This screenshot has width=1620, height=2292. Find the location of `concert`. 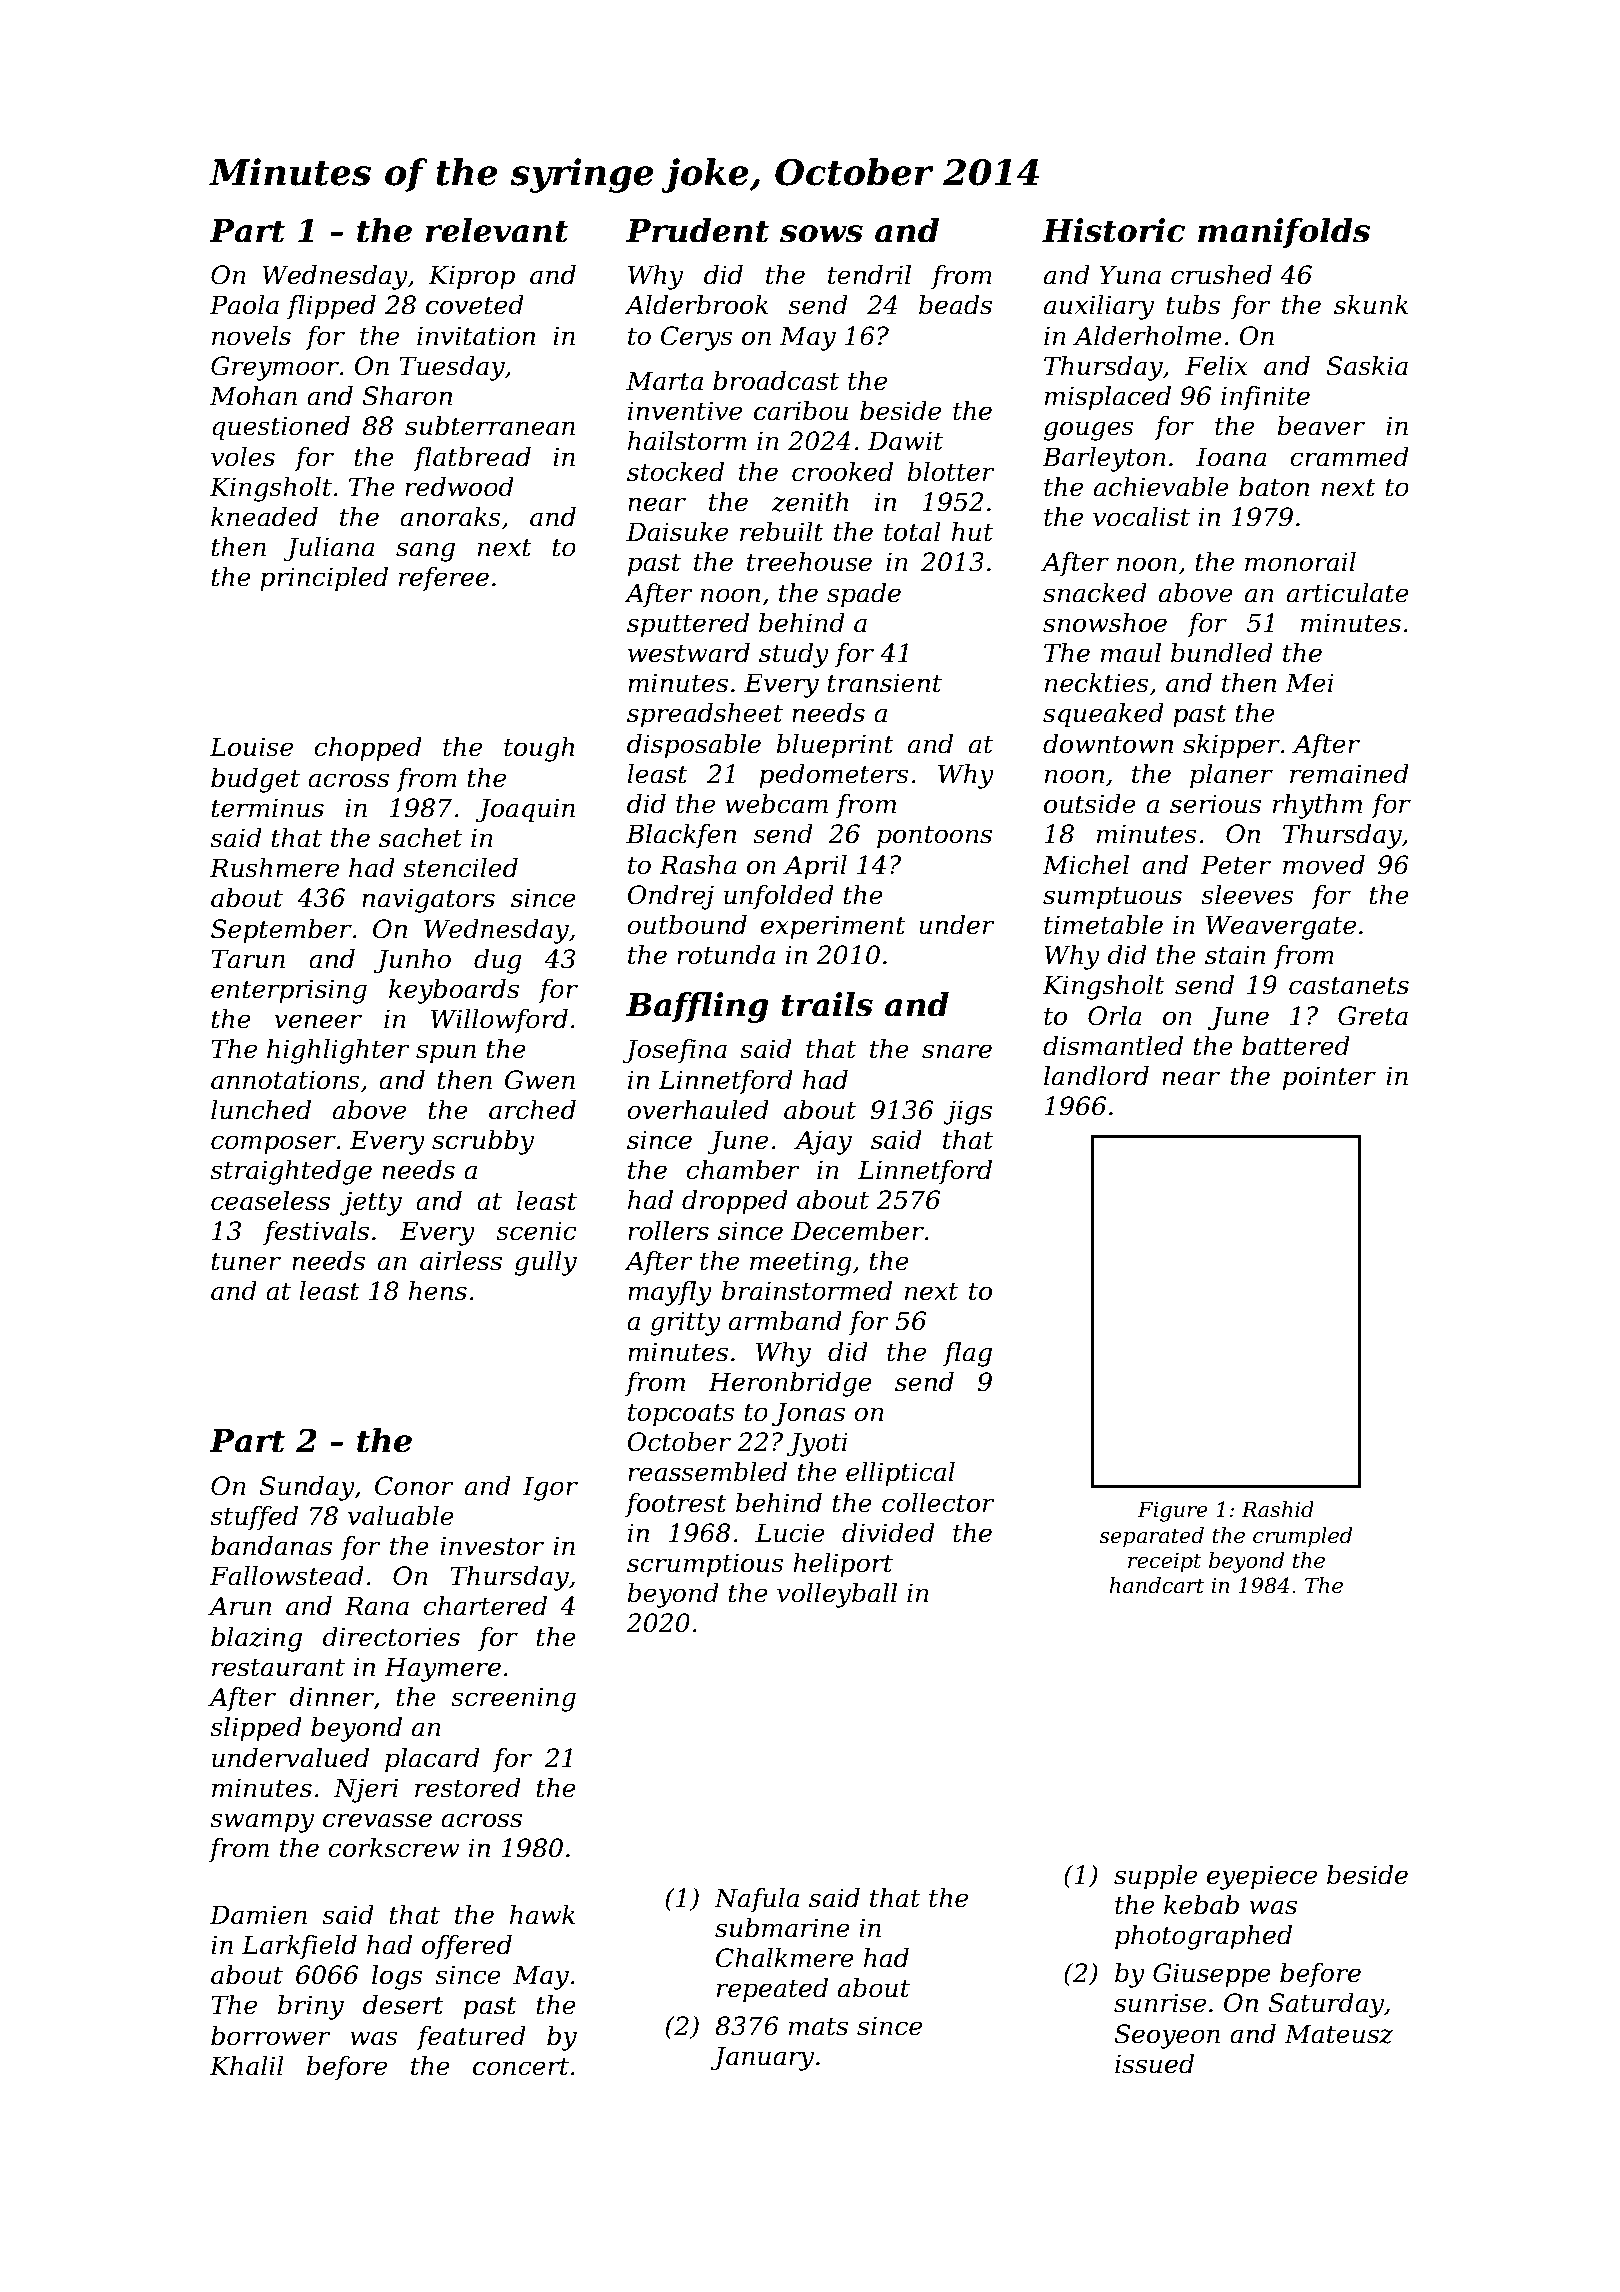

concert is located at coordinates (521, 2067).
